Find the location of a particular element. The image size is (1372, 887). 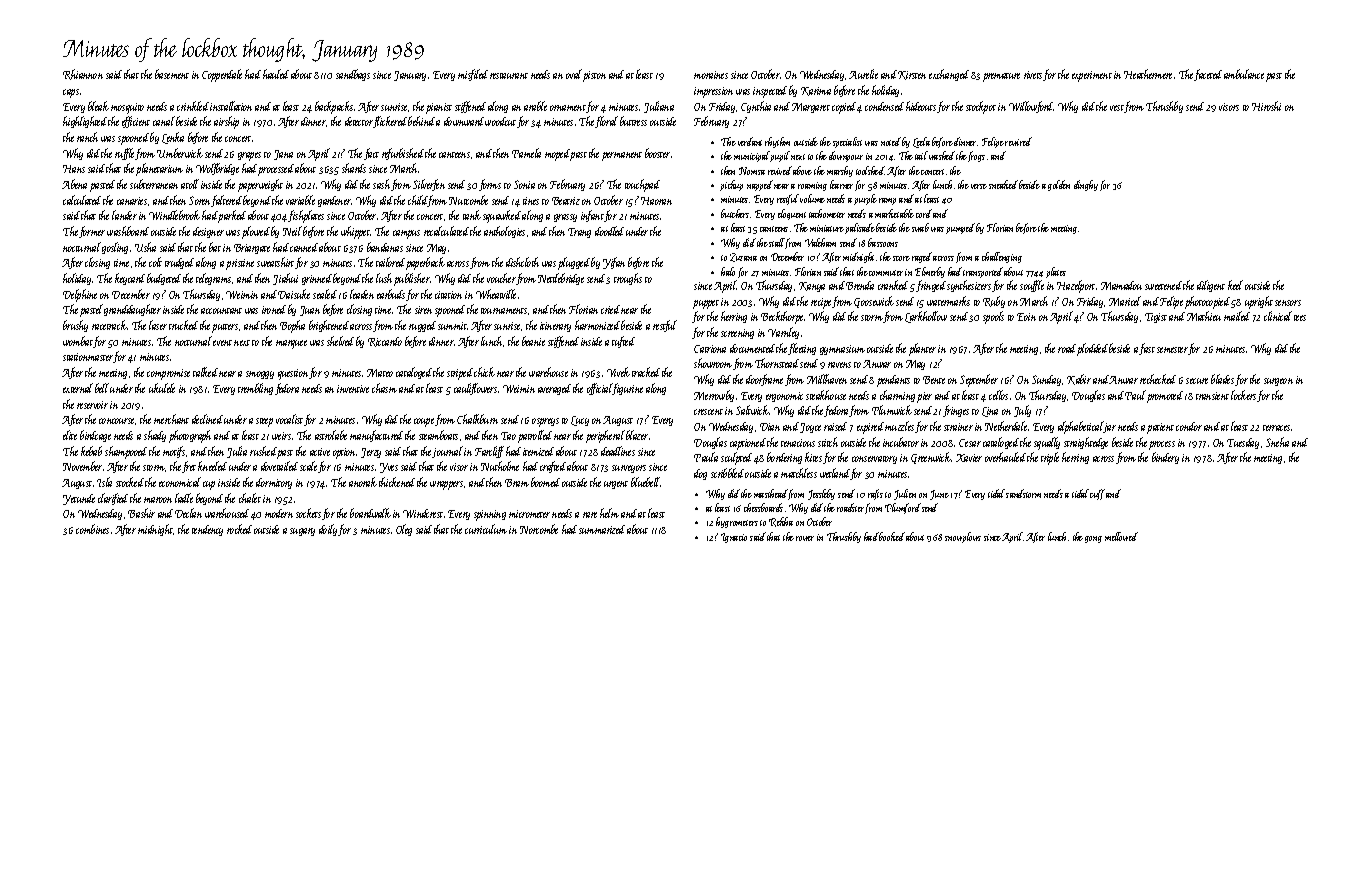

dinghy is located at coordinates (1086, 185).
